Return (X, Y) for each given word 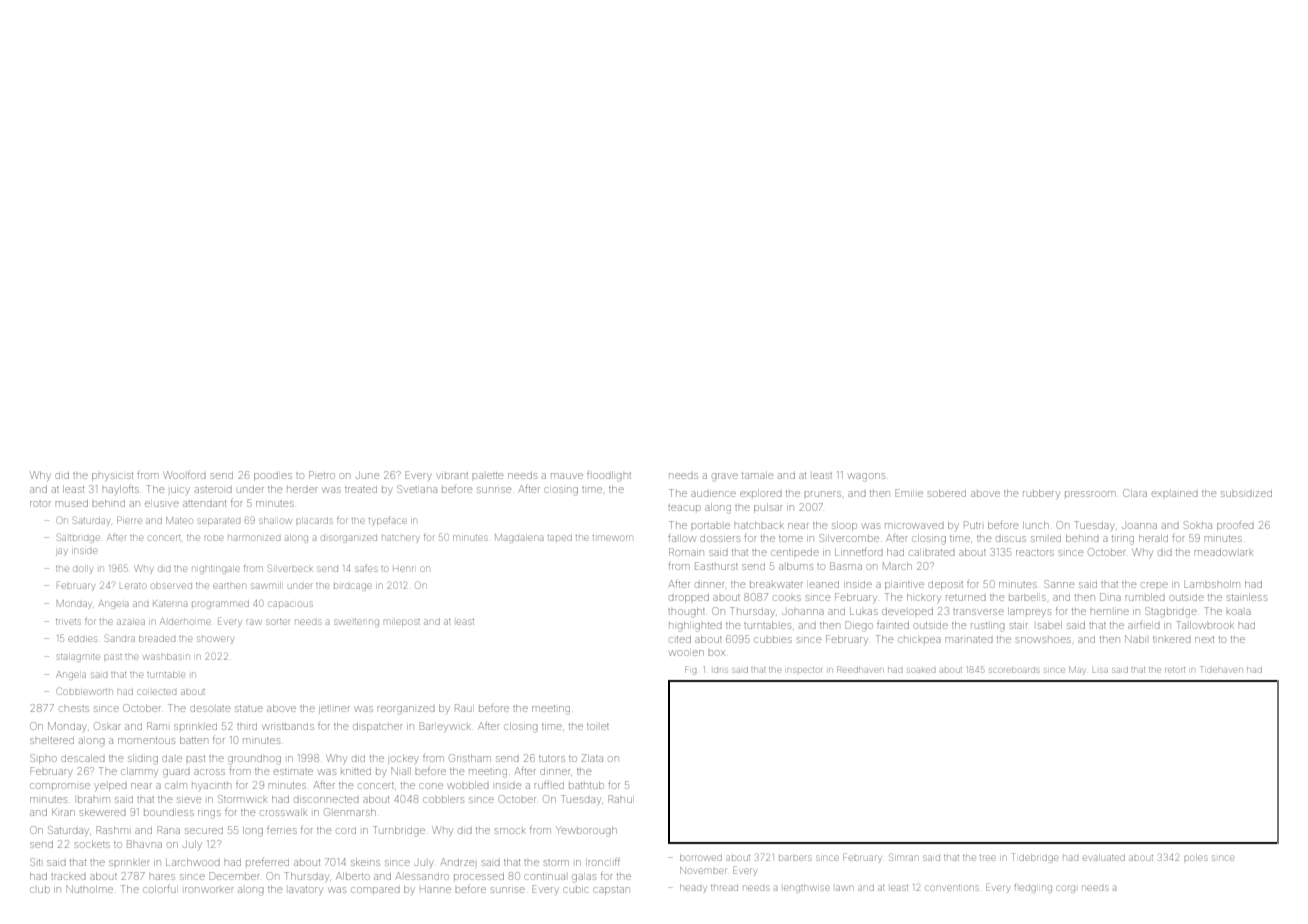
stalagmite (78, 658)
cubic (576, 890)
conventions (952, 888)
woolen (687, 653)
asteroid (213, 490)
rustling (988, 627)
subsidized (1246, 494)
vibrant (452, 476)
